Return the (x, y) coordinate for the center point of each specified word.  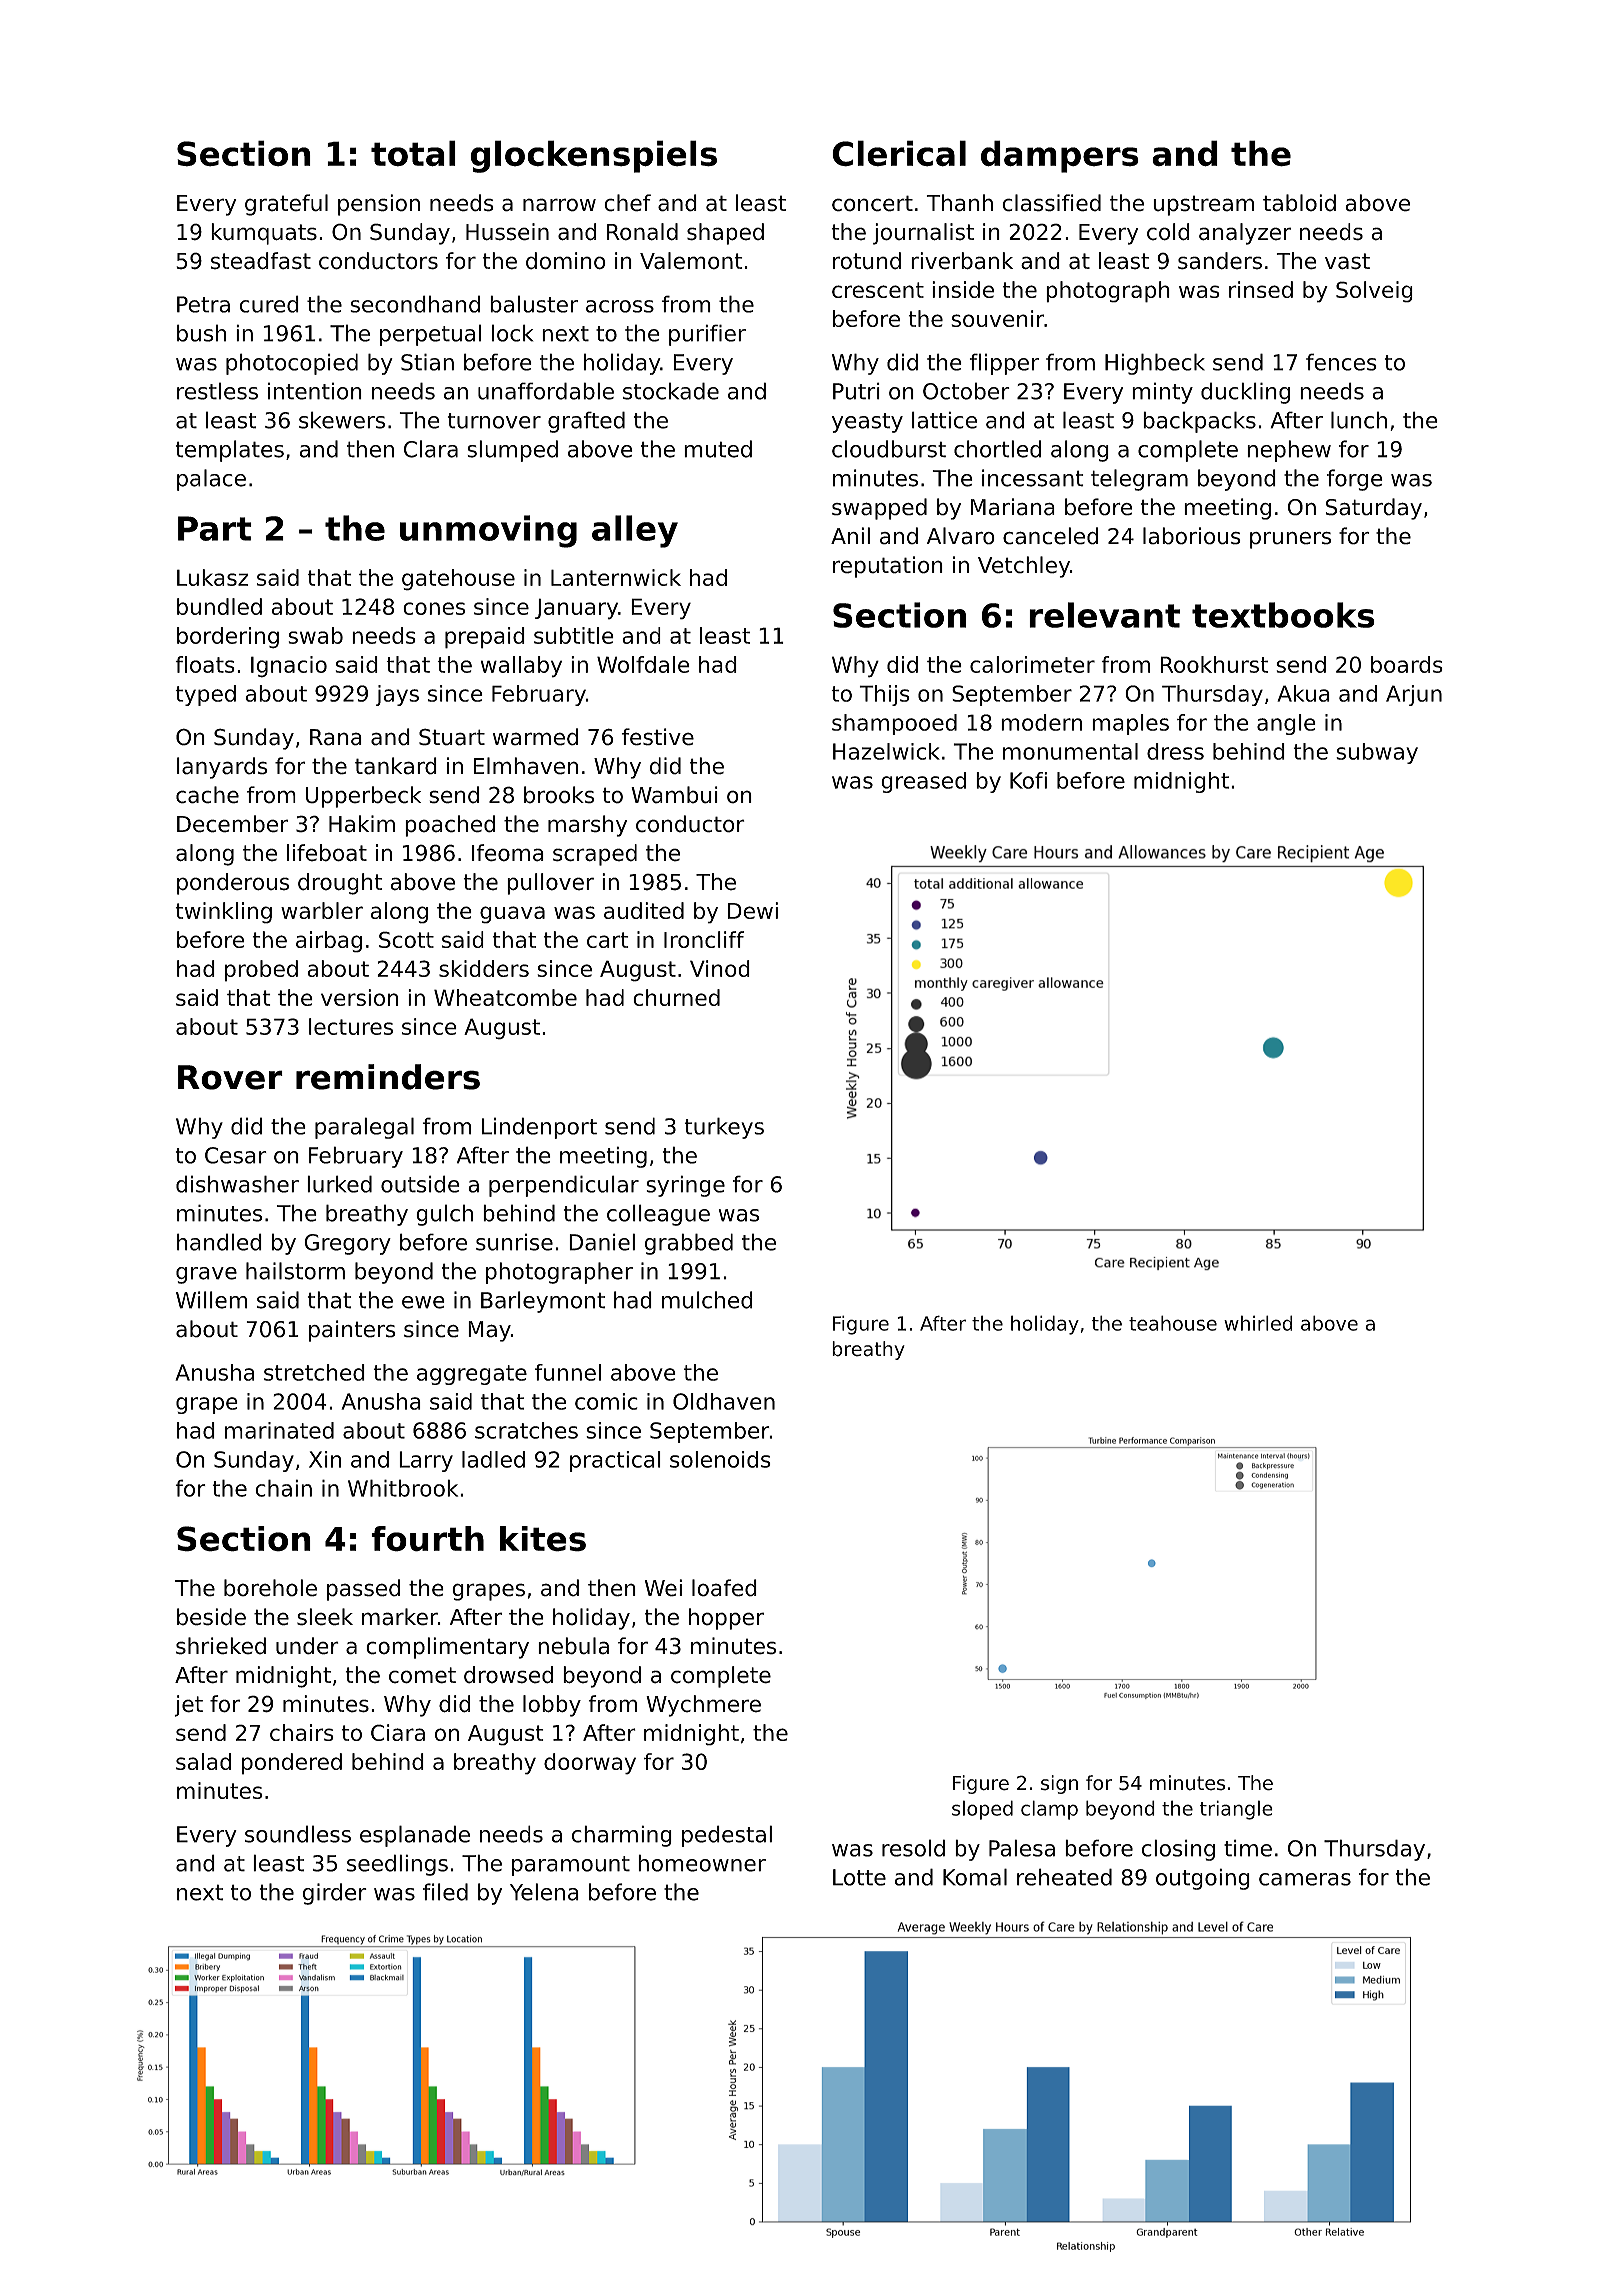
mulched (707, 1300)
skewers (342, 420)
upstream (1203, 205)
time (1248, 1848)
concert (872, 203)
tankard (396, 766)
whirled (1258, 1323)
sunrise (514, 1242)
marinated (279, 1430)
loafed (724, 1588)
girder (335, 1894)
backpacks (1199, 422)
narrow (559, 205)
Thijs (884, 695)
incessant (1033, 478)
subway (1377, 753)
